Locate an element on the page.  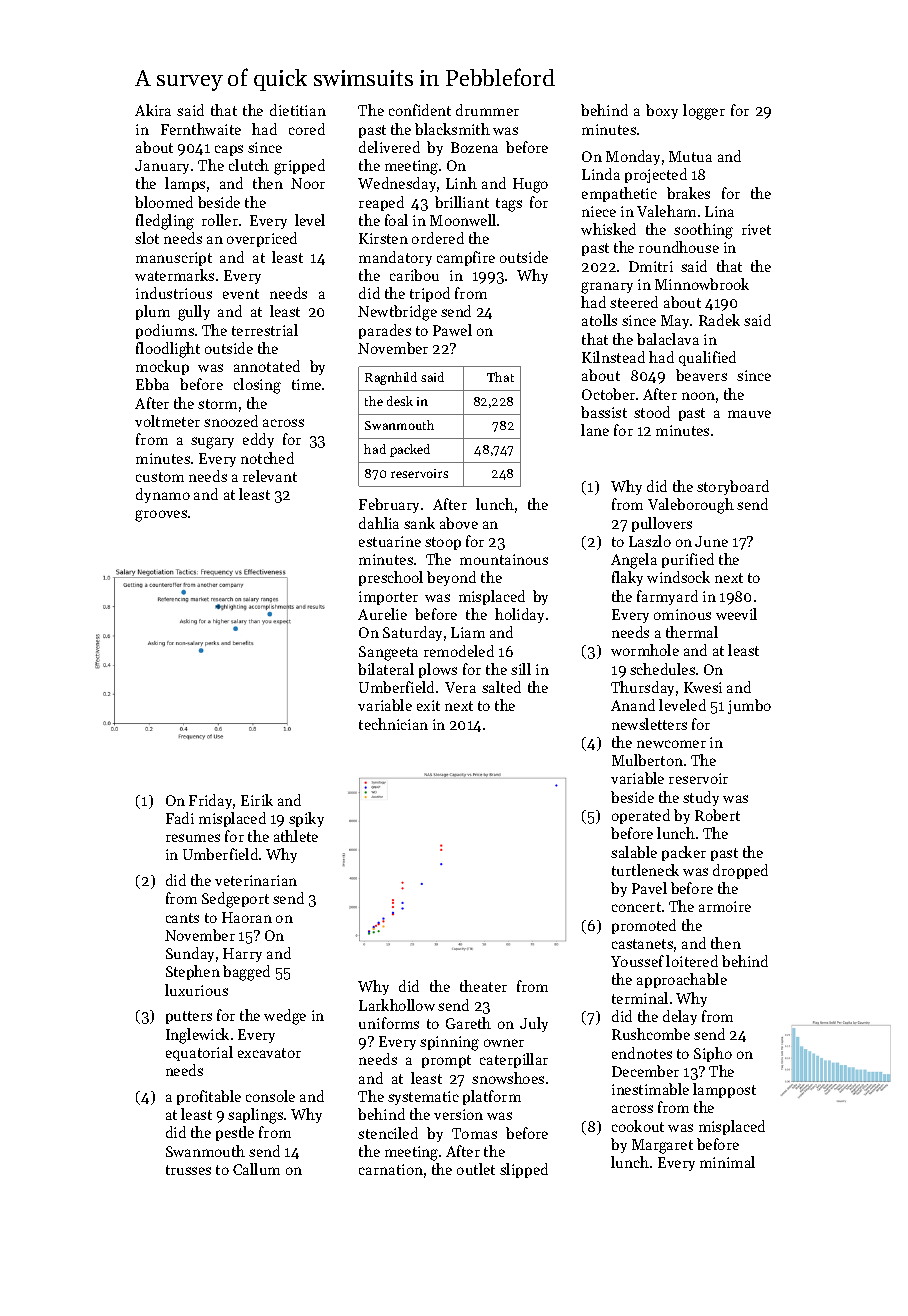
estuarine is located at coordinates (390, 541).
